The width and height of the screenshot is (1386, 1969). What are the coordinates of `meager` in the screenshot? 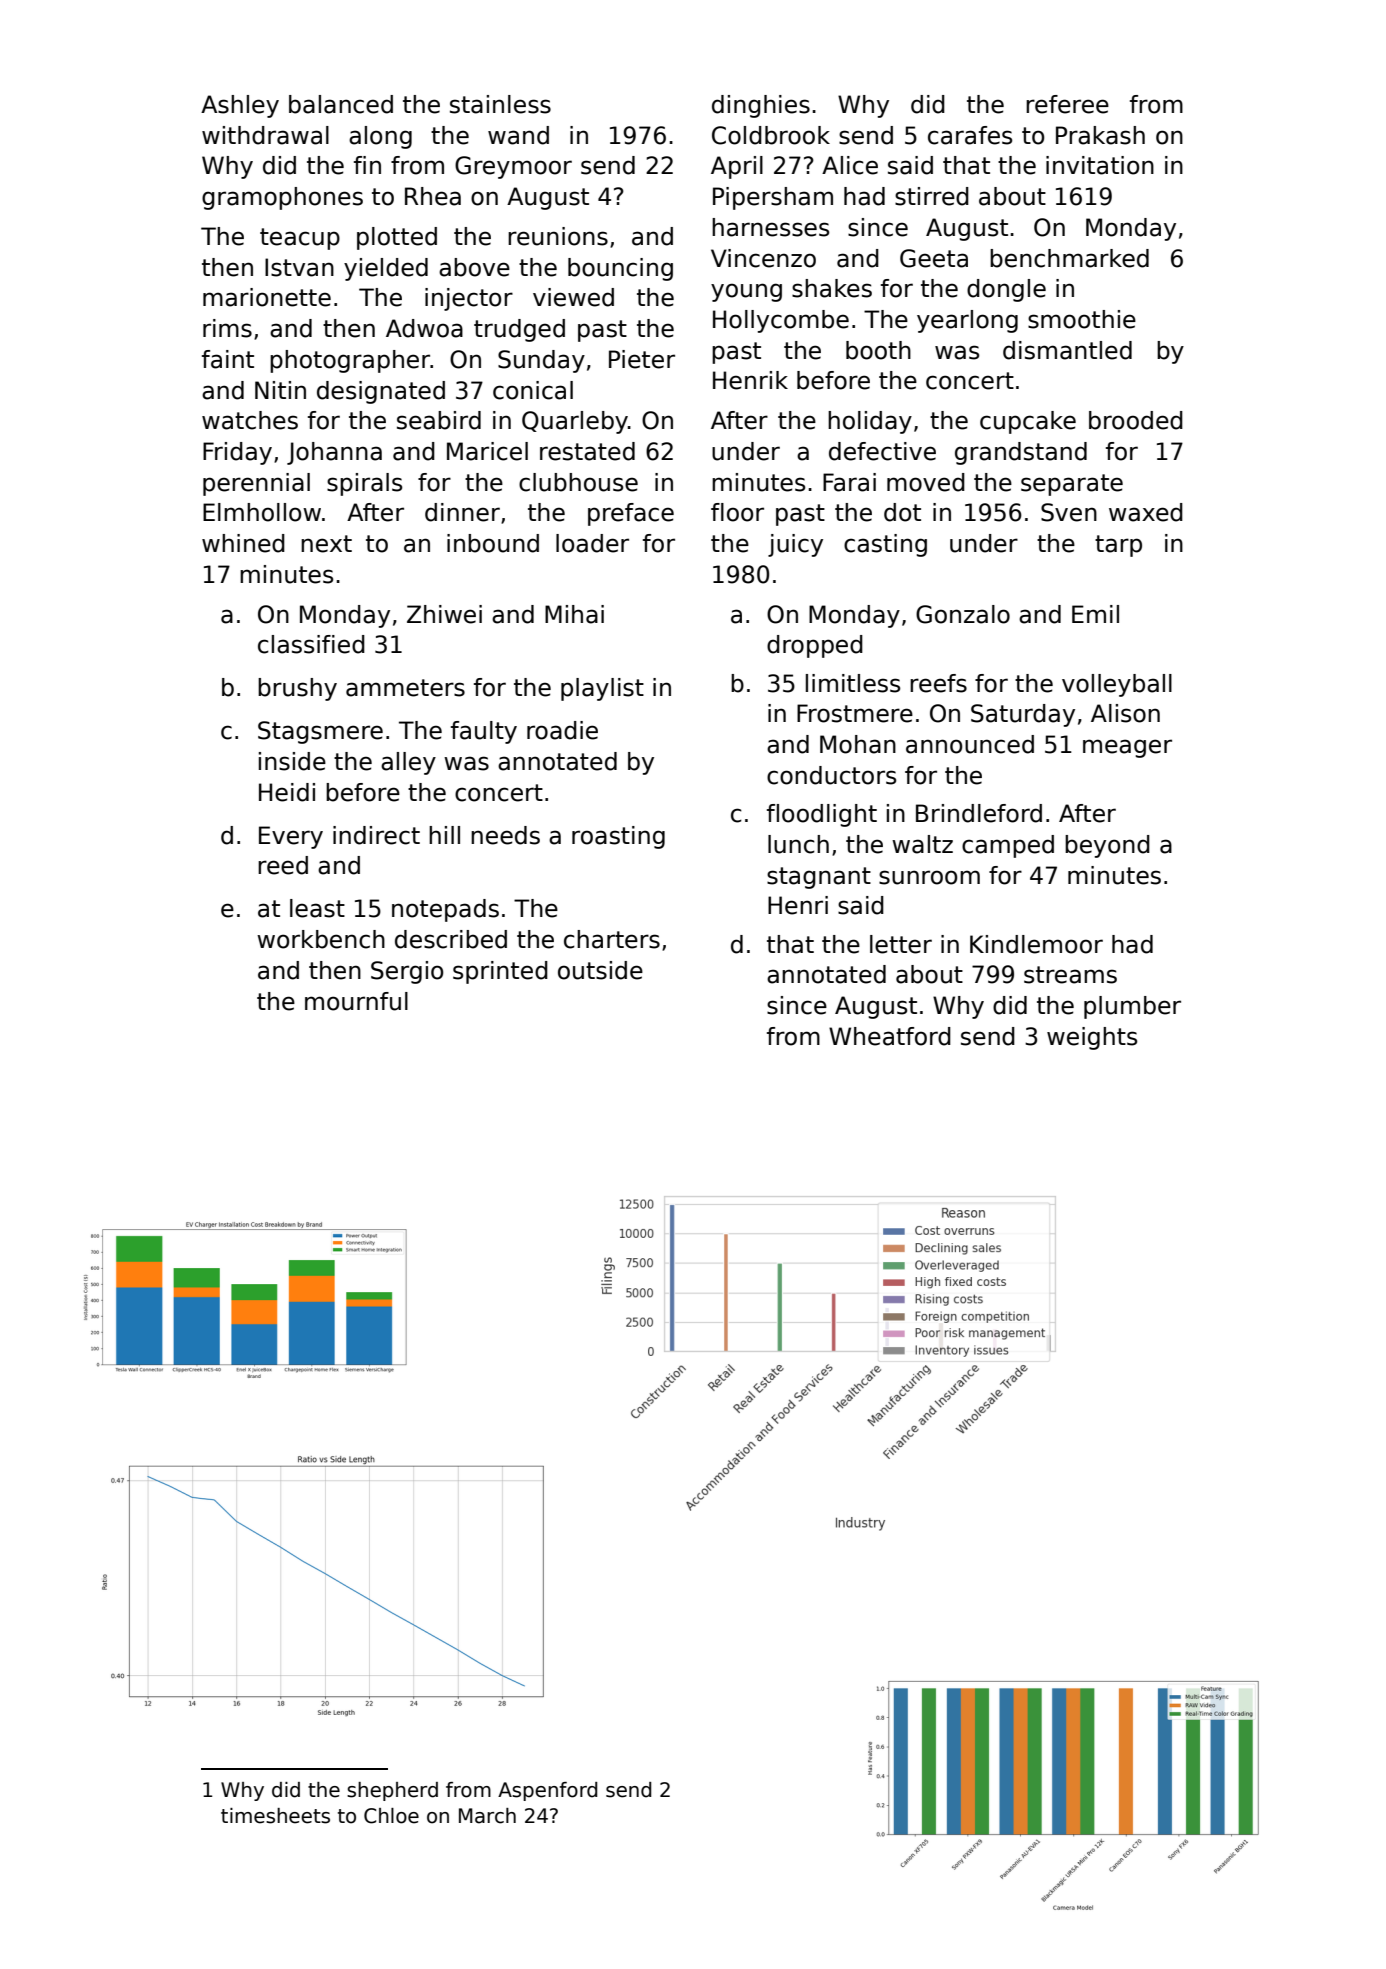 It's located at (1127, 748).
